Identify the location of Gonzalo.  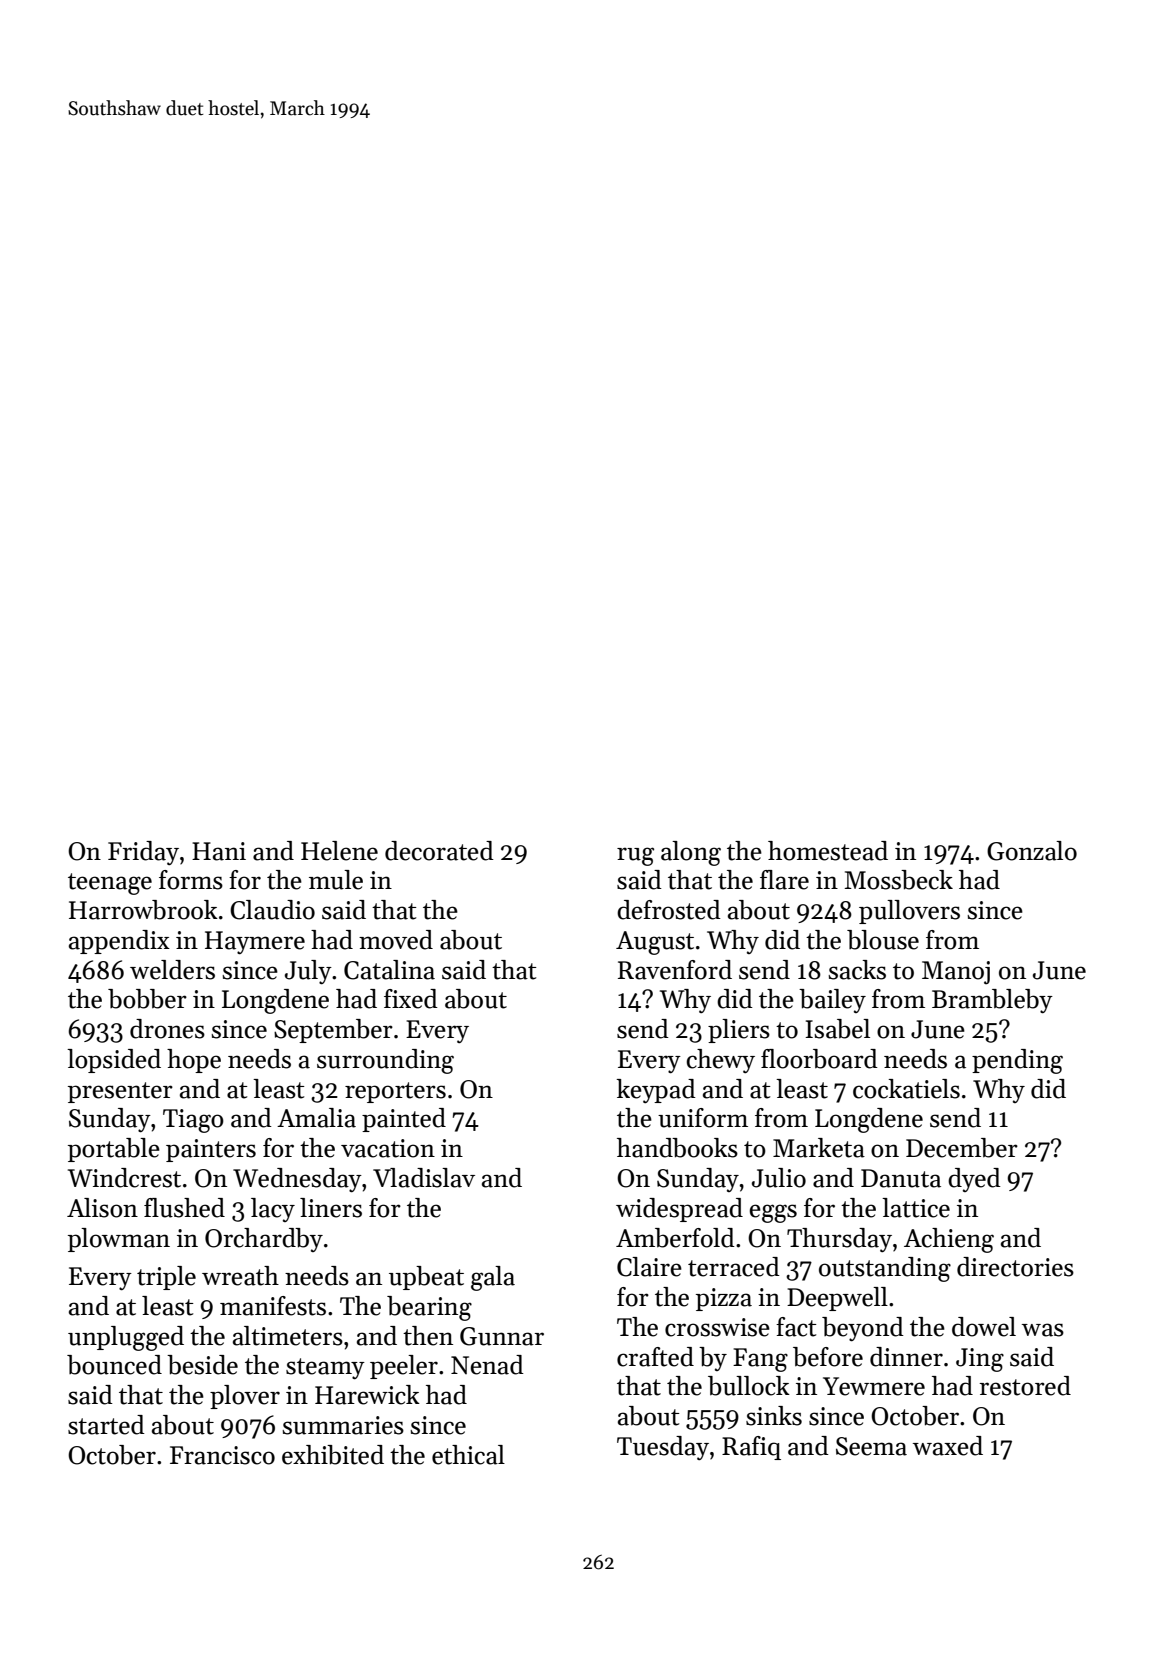
(1032, 851).
